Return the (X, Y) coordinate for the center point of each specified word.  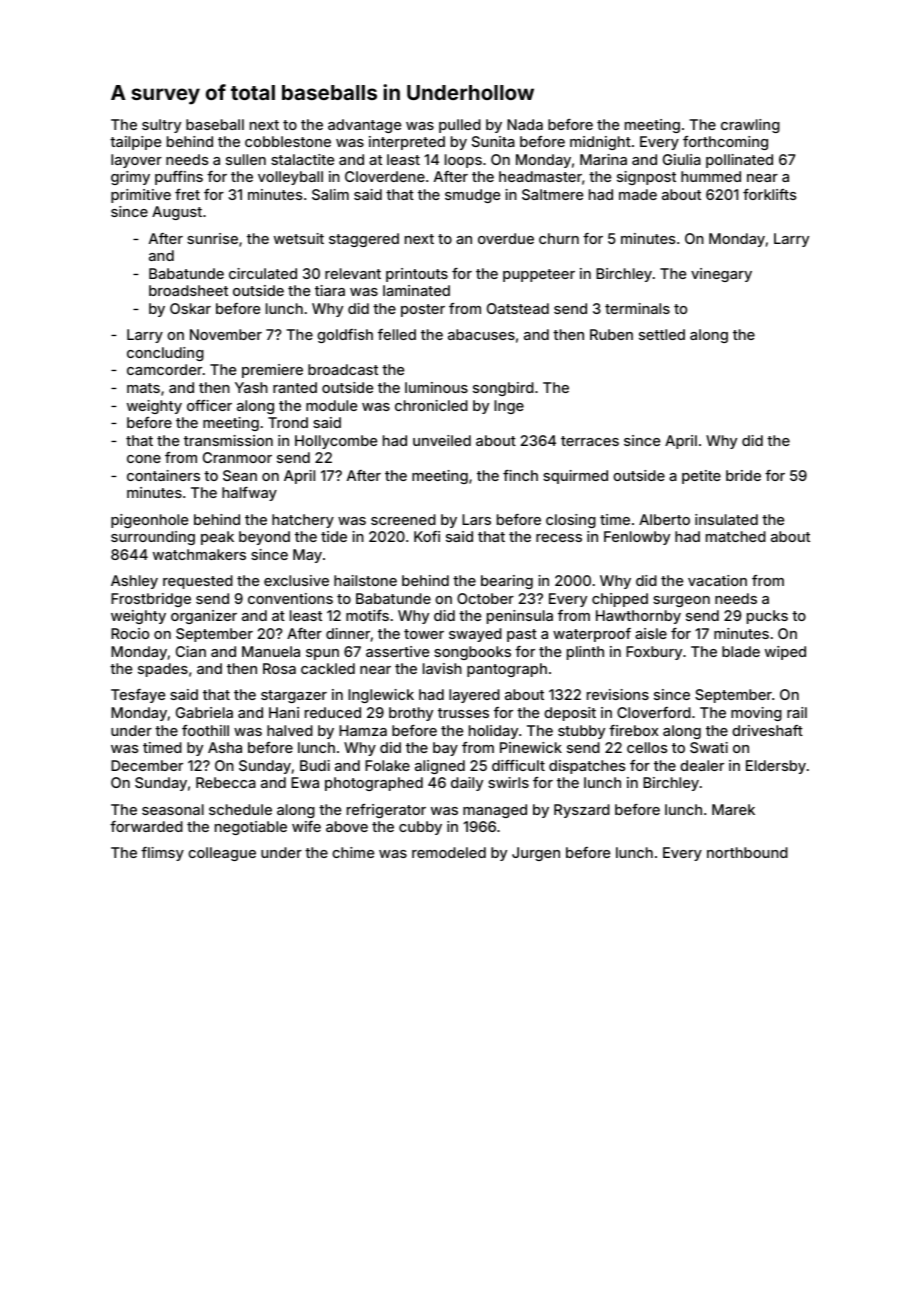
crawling (750, 126)
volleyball (290, 178)
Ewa (305, 782)
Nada (525, 124)
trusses (463, 713)
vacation (717, 580)
